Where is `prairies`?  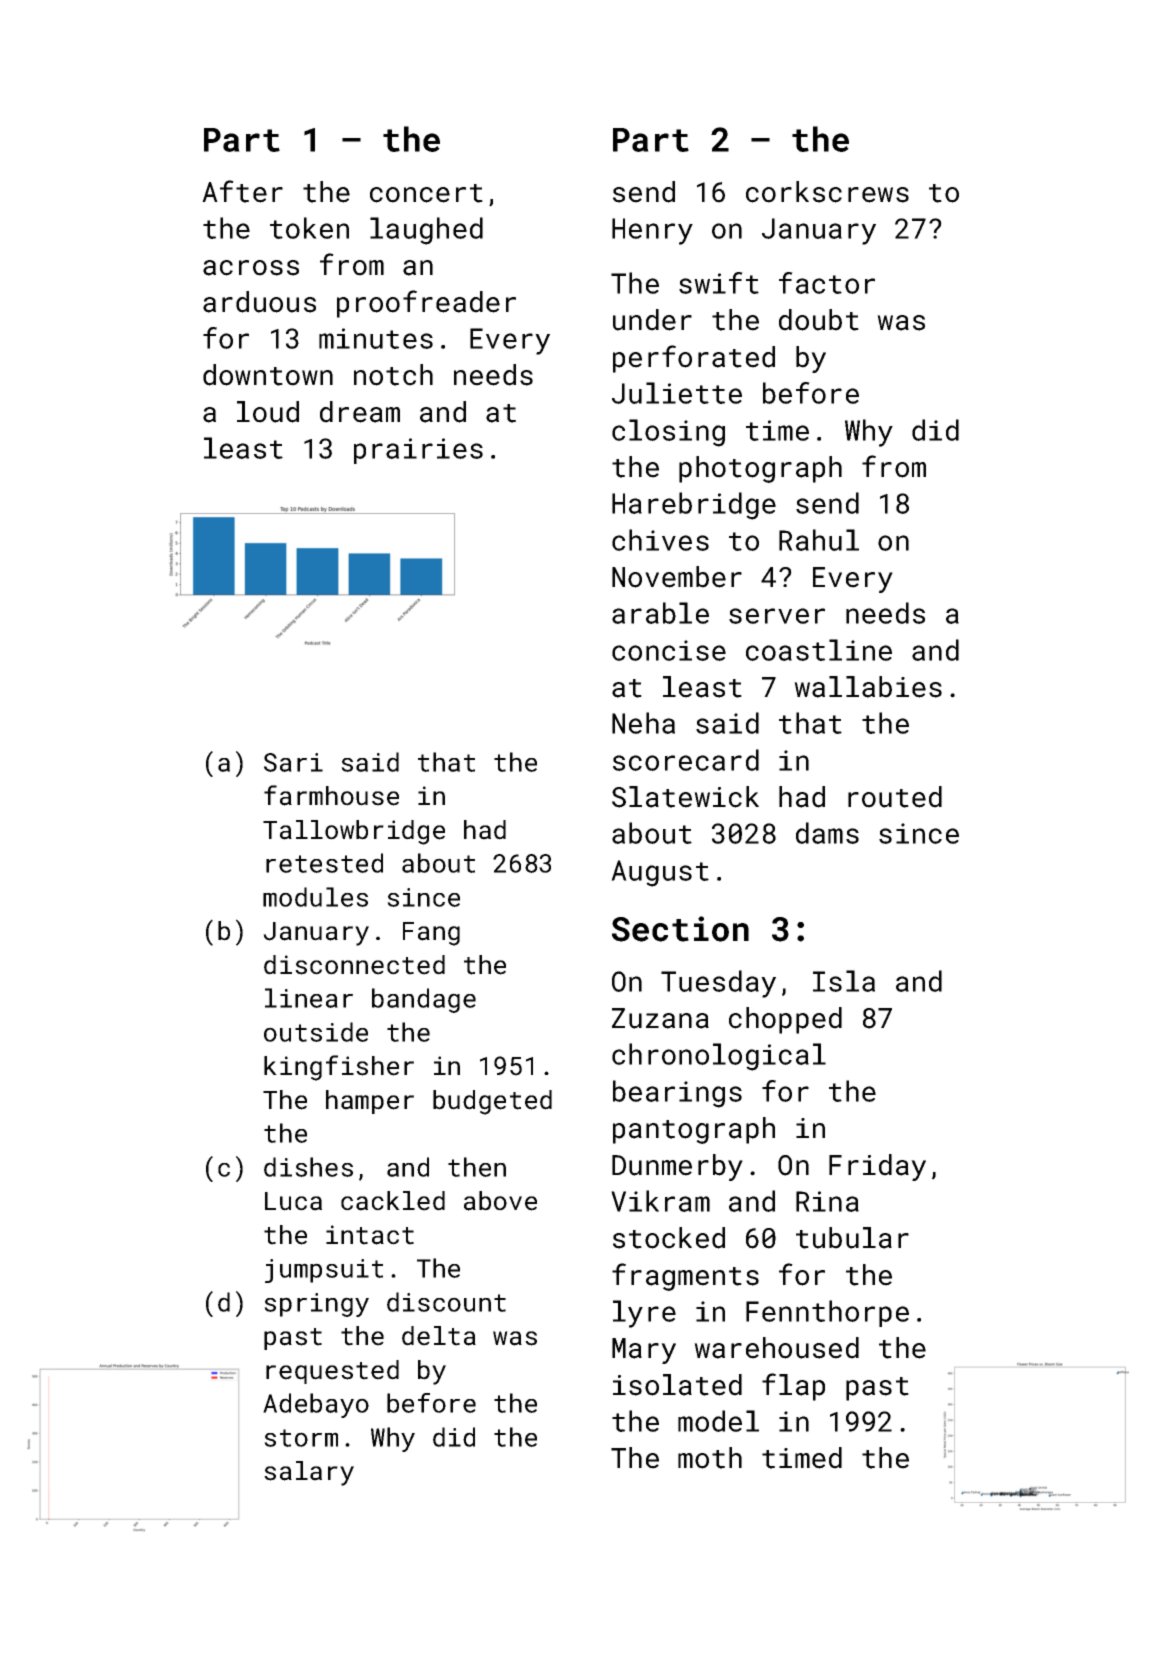
prairies is located at coordinates (418, 451).
